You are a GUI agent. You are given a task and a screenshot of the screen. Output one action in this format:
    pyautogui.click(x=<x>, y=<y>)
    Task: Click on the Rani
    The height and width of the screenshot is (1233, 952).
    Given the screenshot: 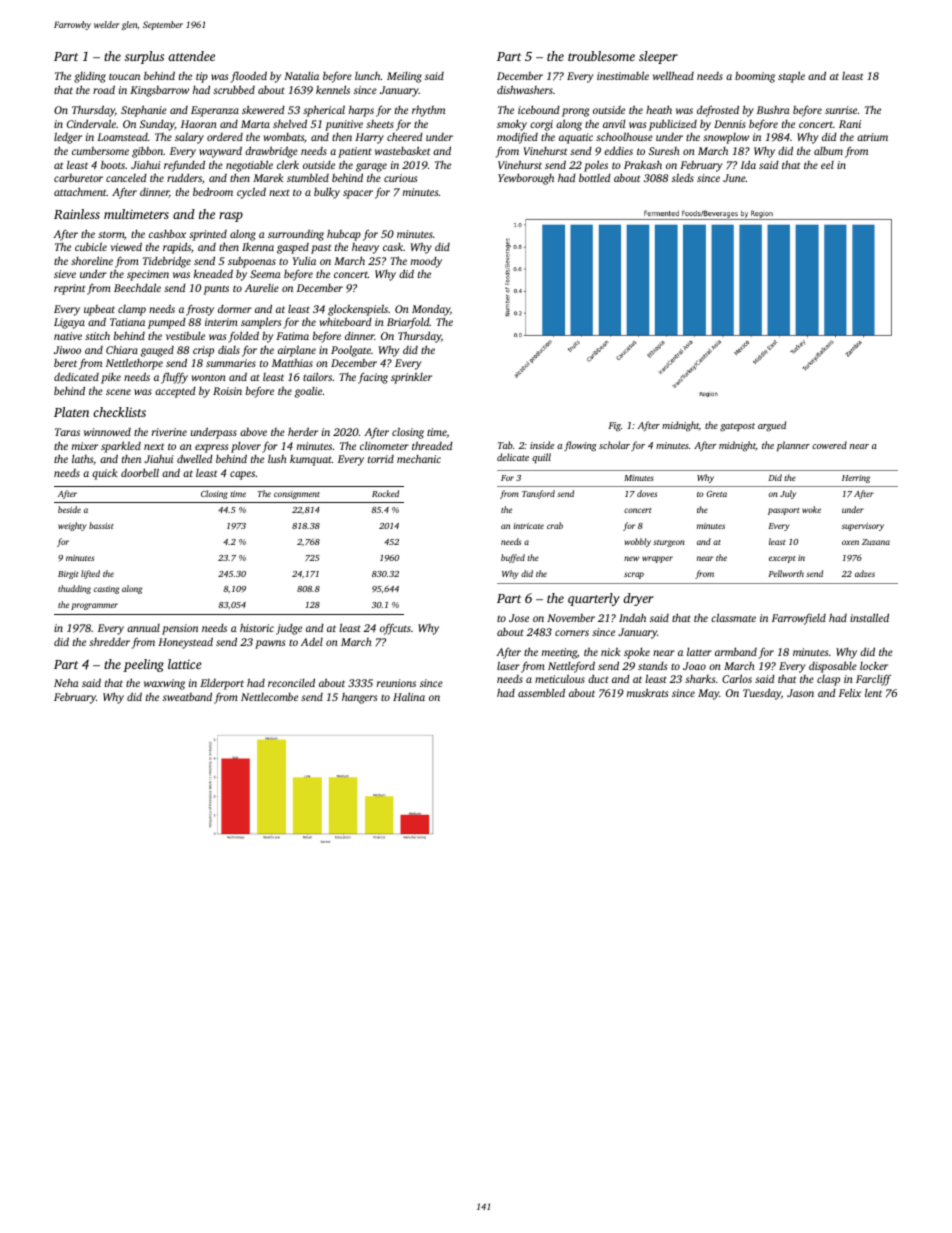 What is the action you would take?
    pyautogui.click(x=850, y=124)
